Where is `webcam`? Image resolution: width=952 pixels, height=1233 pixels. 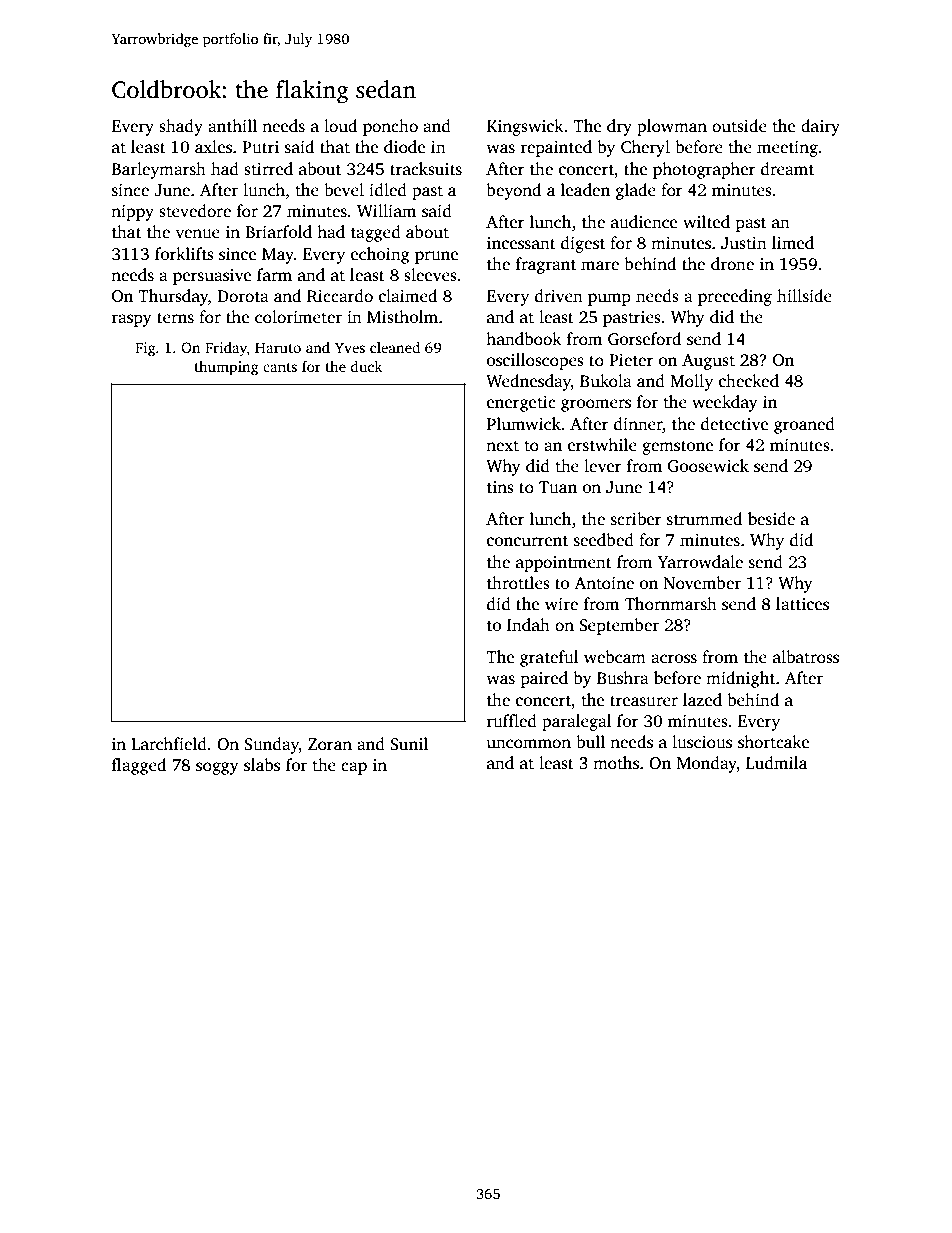
webcam is located at coordinates (615, 657).
